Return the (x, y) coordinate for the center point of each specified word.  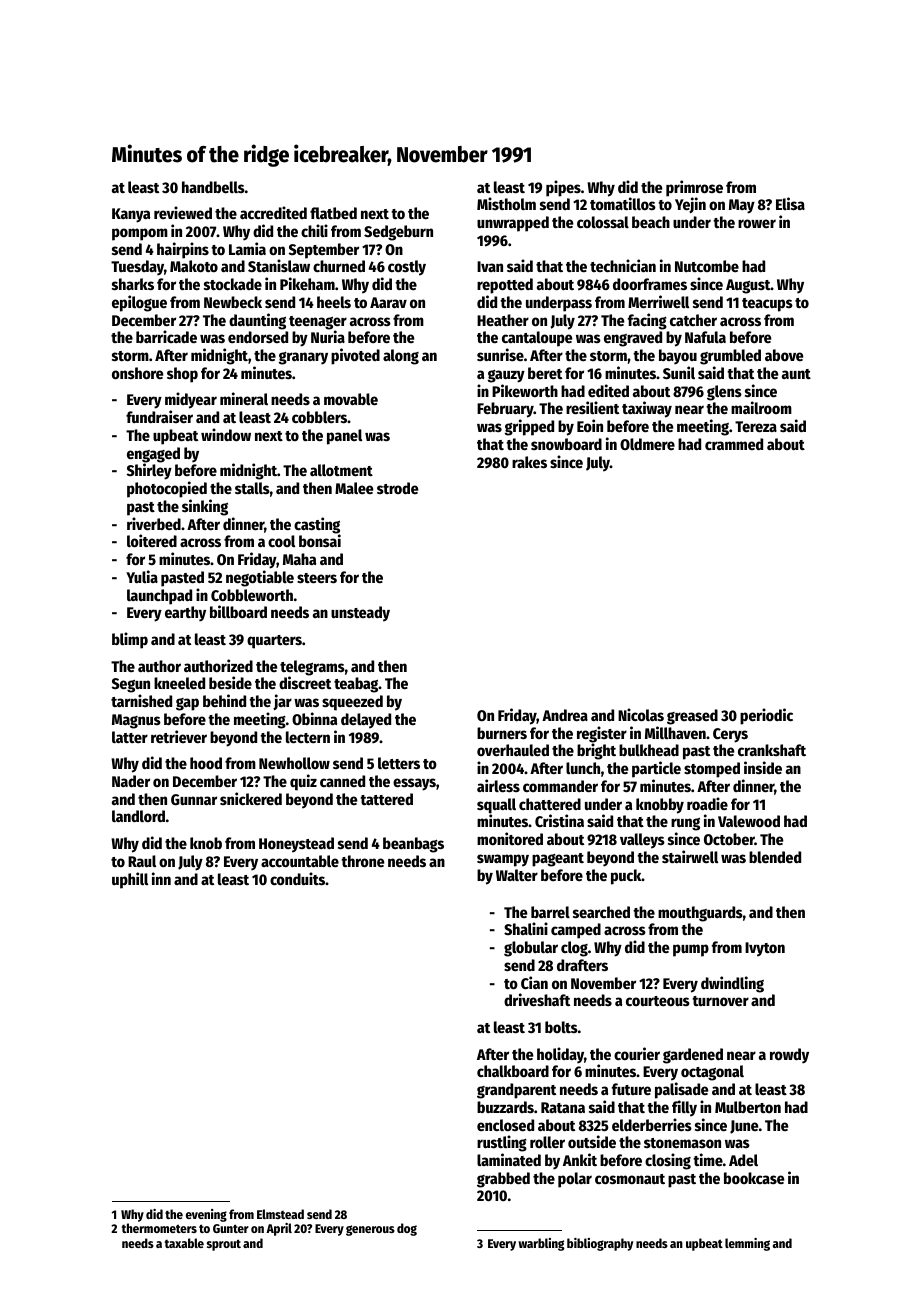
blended (775, 857)
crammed (734, 444)
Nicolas (641, 714)
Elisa (790, 203)
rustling (502, 1143)
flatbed (333, 213)
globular (531, 949)
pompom (140, 234)
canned (342, 781)
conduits (297, 878)
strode (398, 488)
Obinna (314, 718)
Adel (743, 1160)
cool (281, 541)
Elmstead (280, 1214)
